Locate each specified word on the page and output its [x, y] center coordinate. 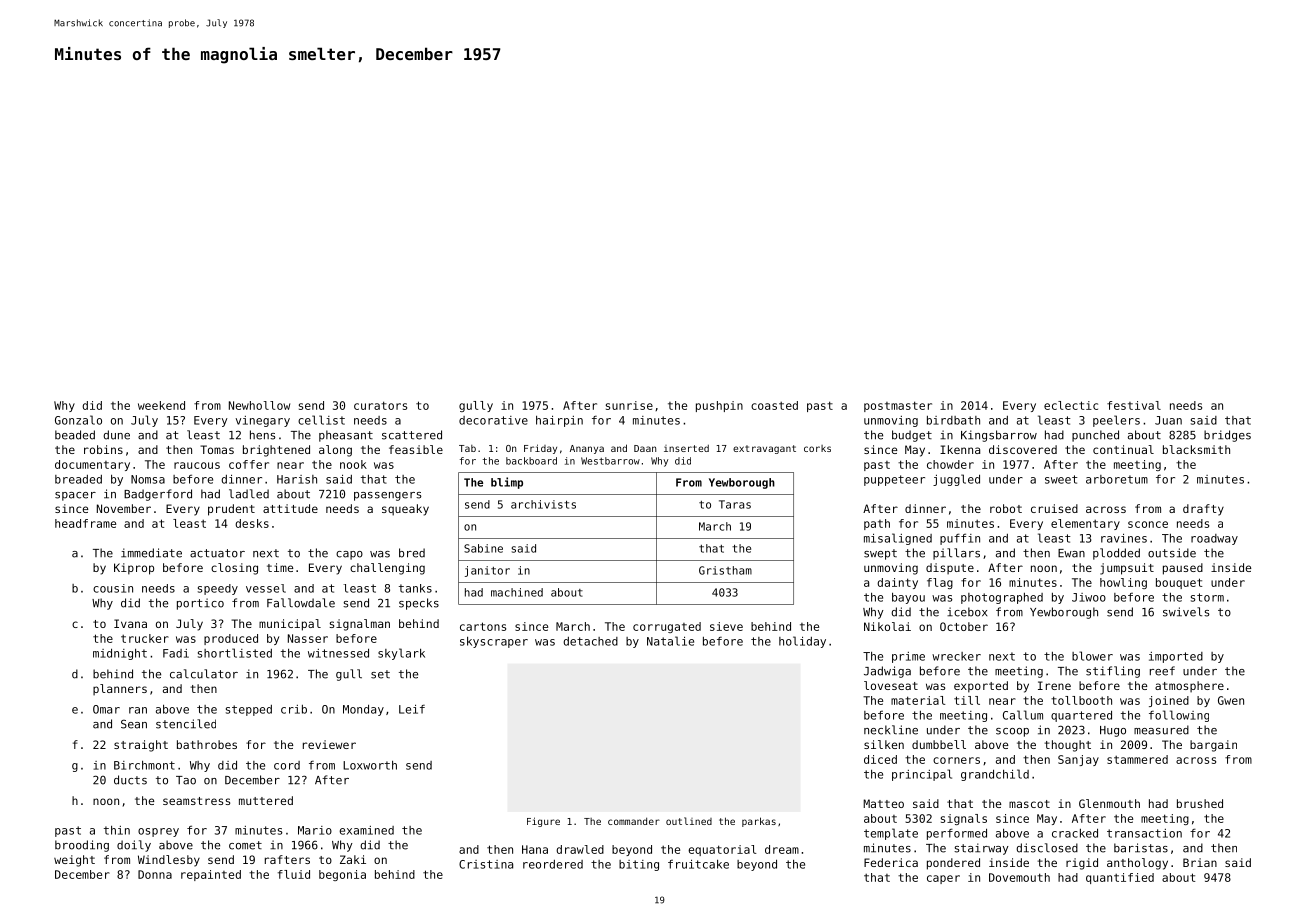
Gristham [725, 570]
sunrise [629, 405]
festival [1134, 405]
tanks [415, 588]
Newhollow [259, 405]
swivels [1186, 612]
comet [245, 845]
